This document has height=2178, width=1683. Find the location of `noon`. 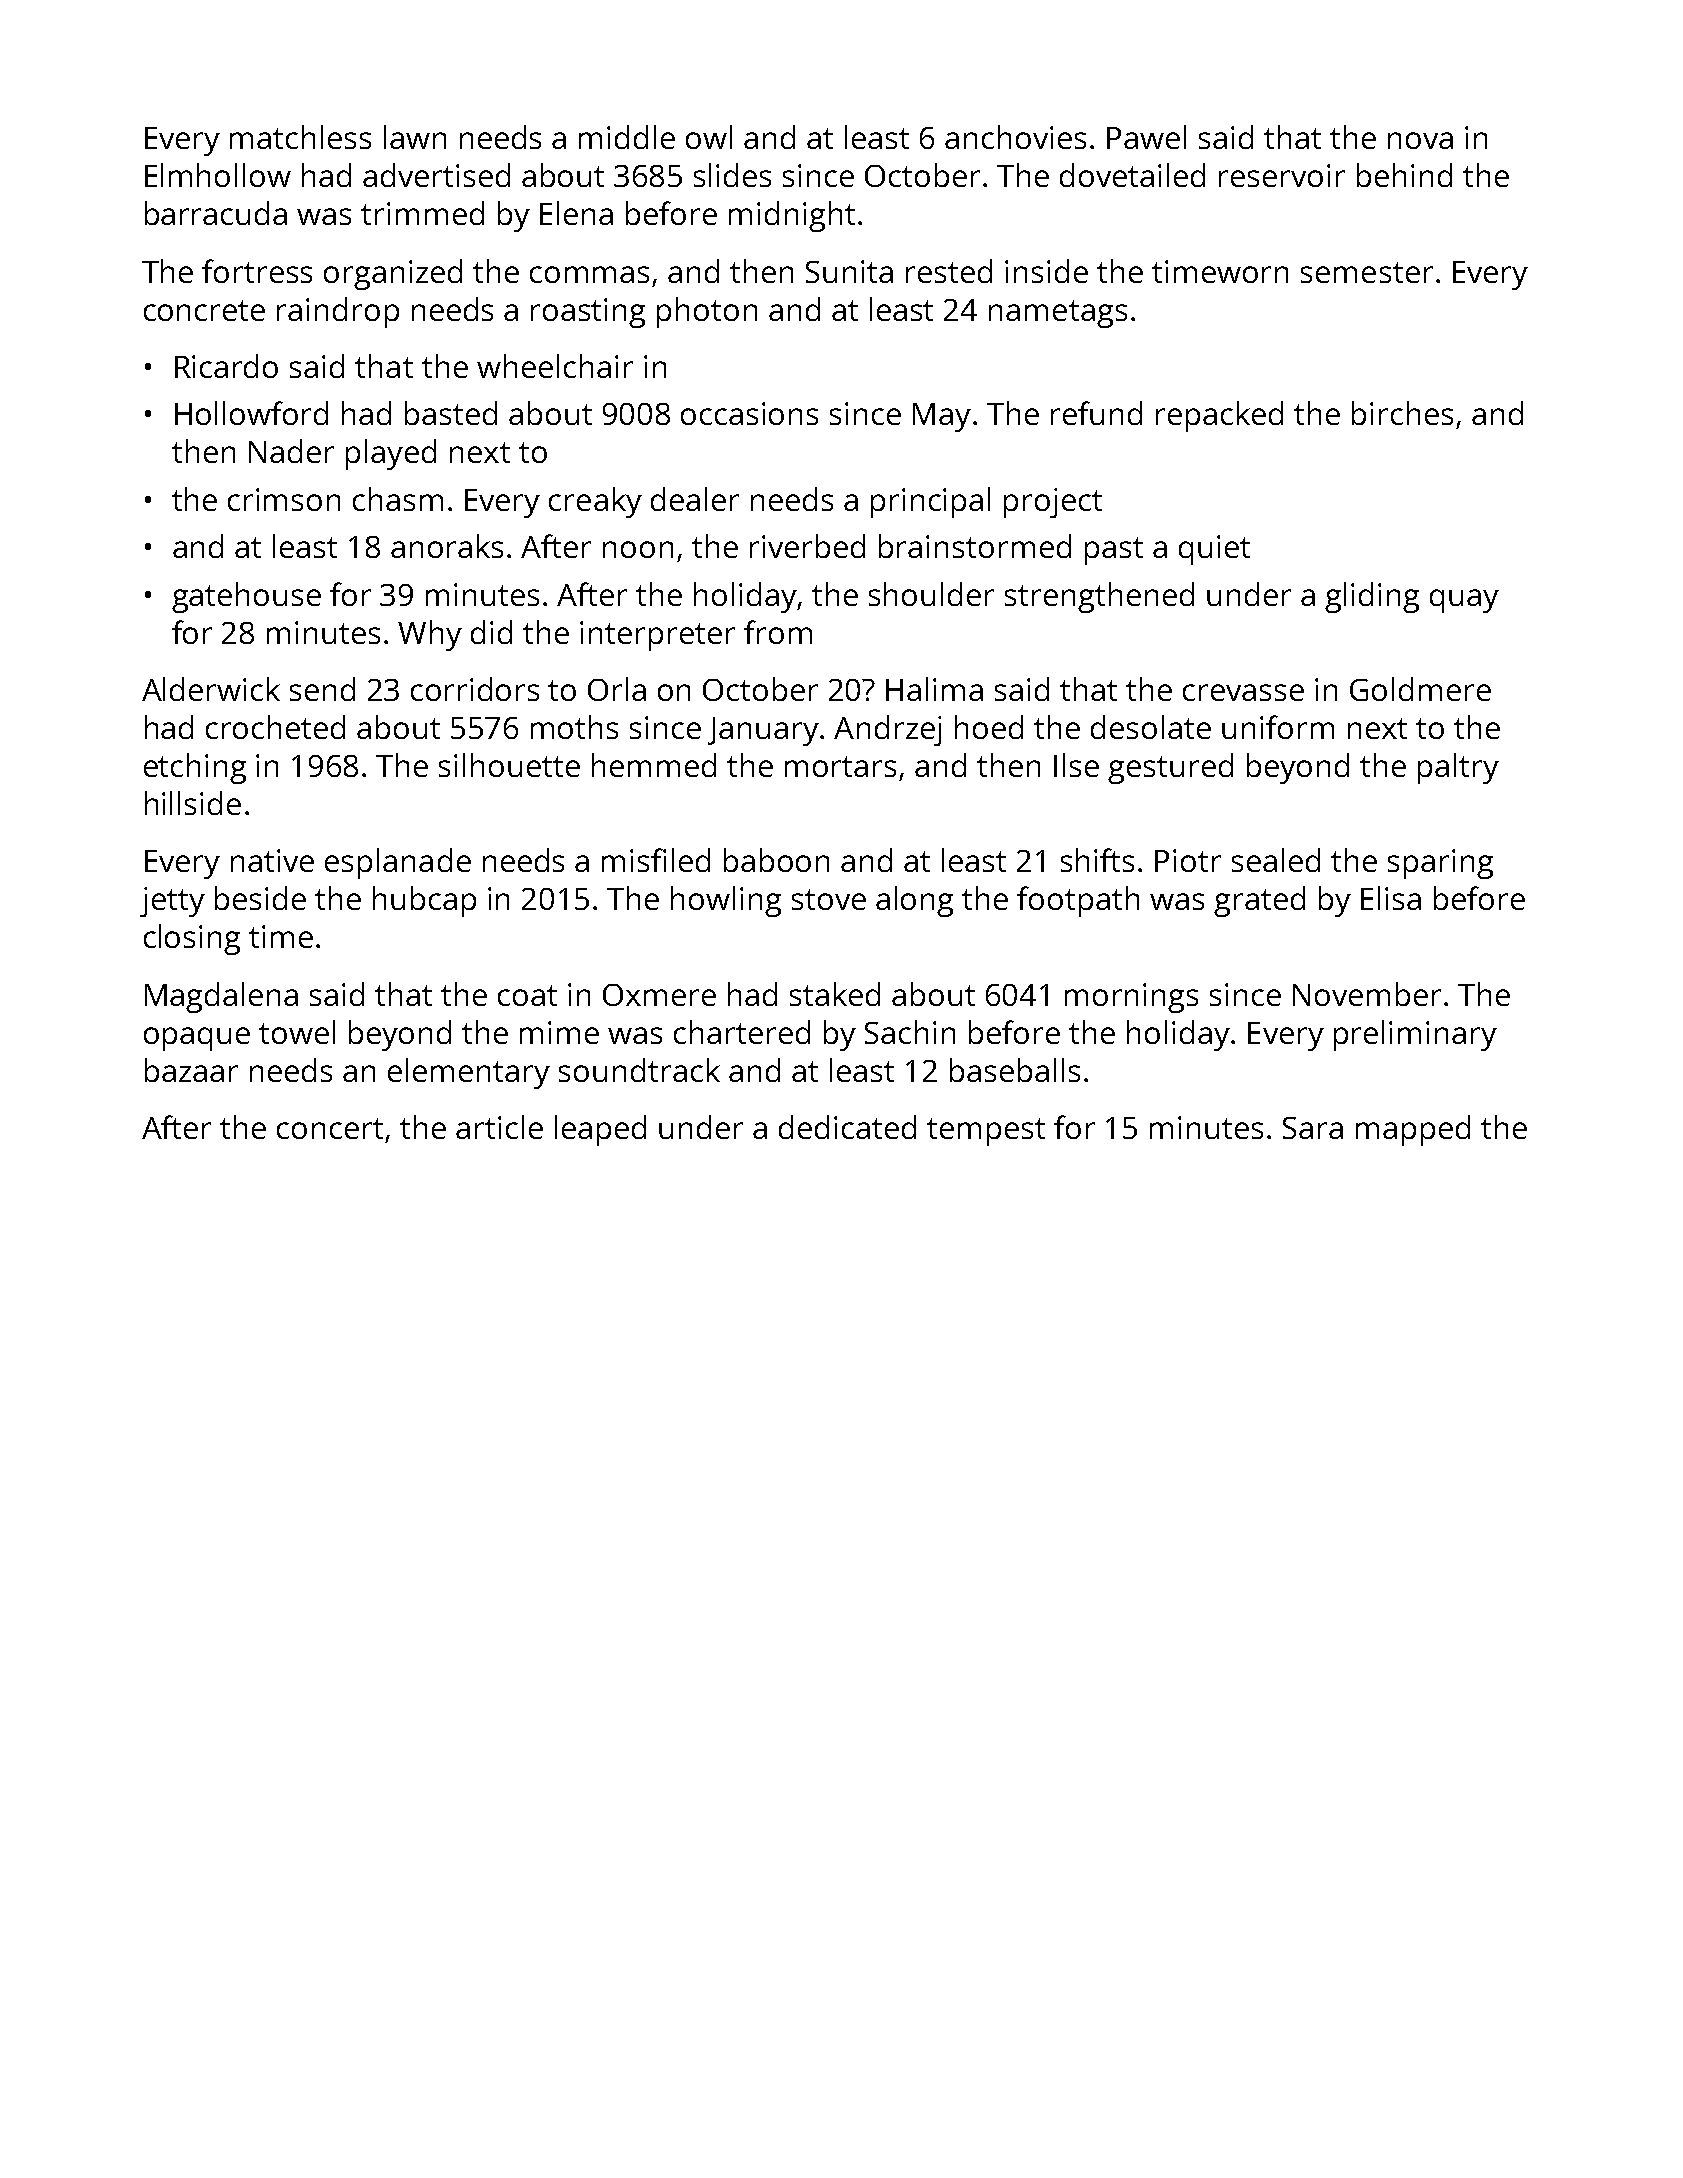

noon is located at coordinates (638, 549).
